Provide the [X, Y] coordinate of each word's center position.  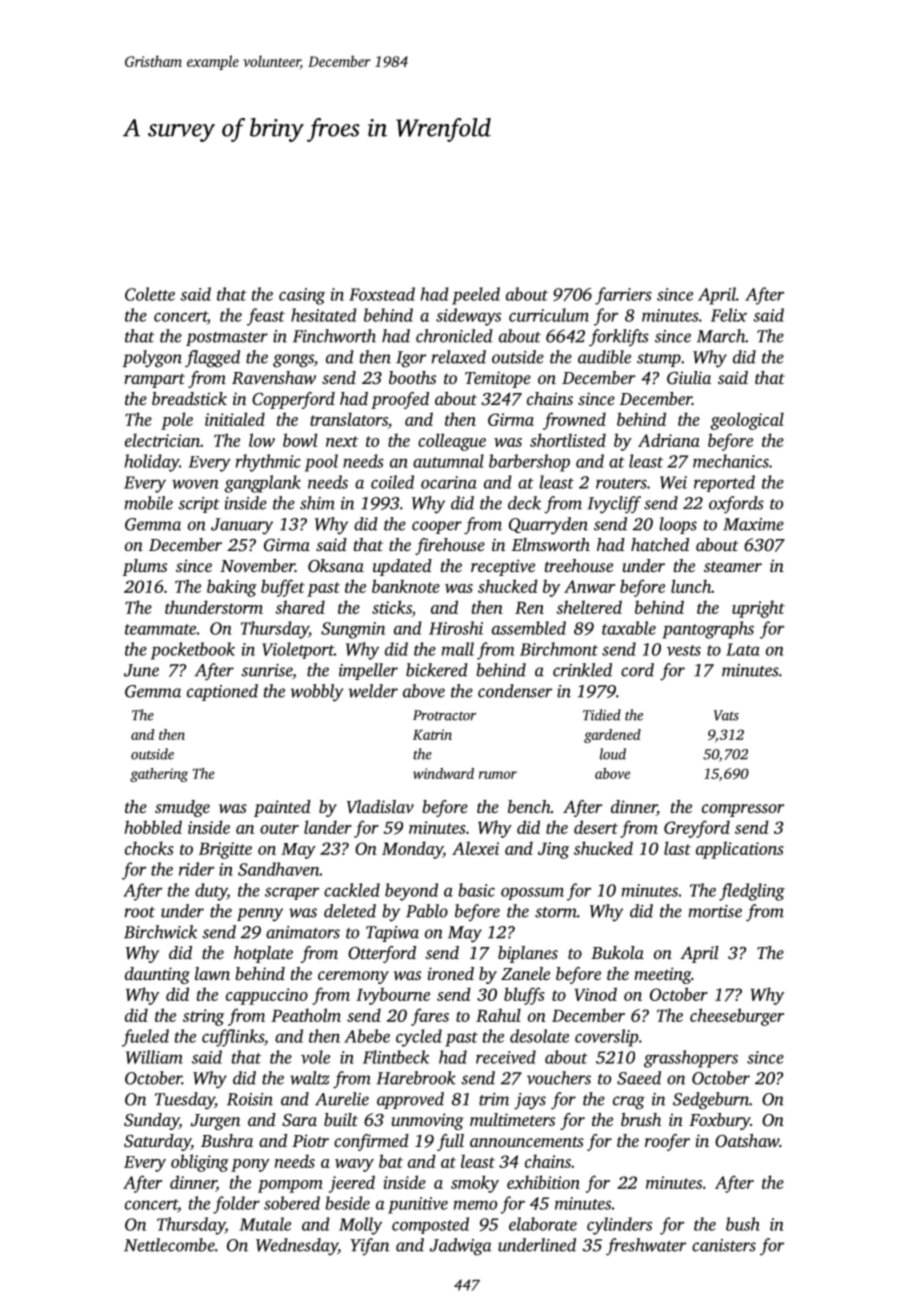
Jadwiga [460, 1247]
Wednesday [297, 1247]
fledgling [752, 892]
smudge [182, 808]
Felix [729, 315]
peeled [476, 296]
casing [302, 296]
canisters [724, 1245]
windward [443, 773]
